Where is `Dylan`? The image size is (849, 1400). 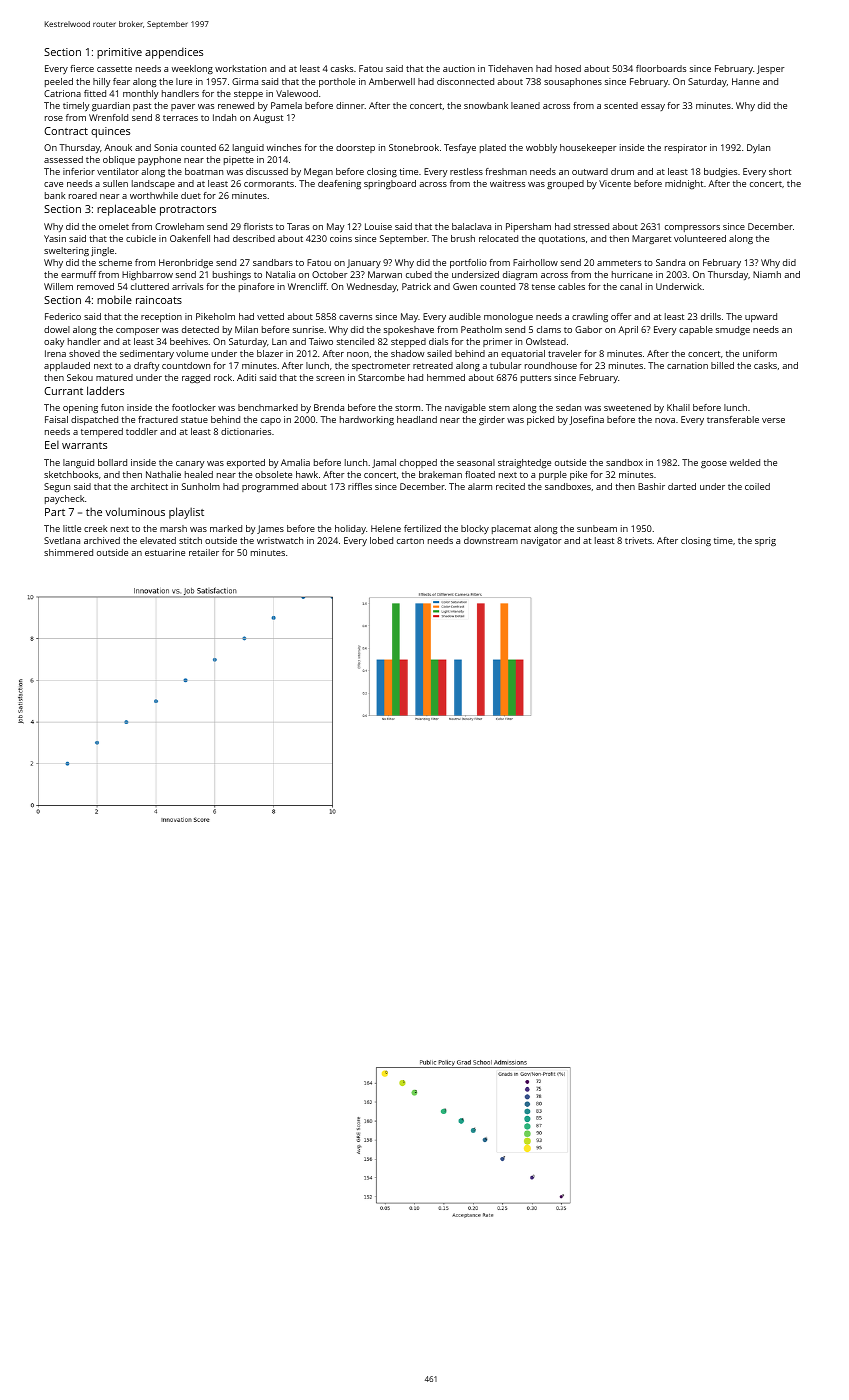
Dylan is located at coordinates (758, 148).
